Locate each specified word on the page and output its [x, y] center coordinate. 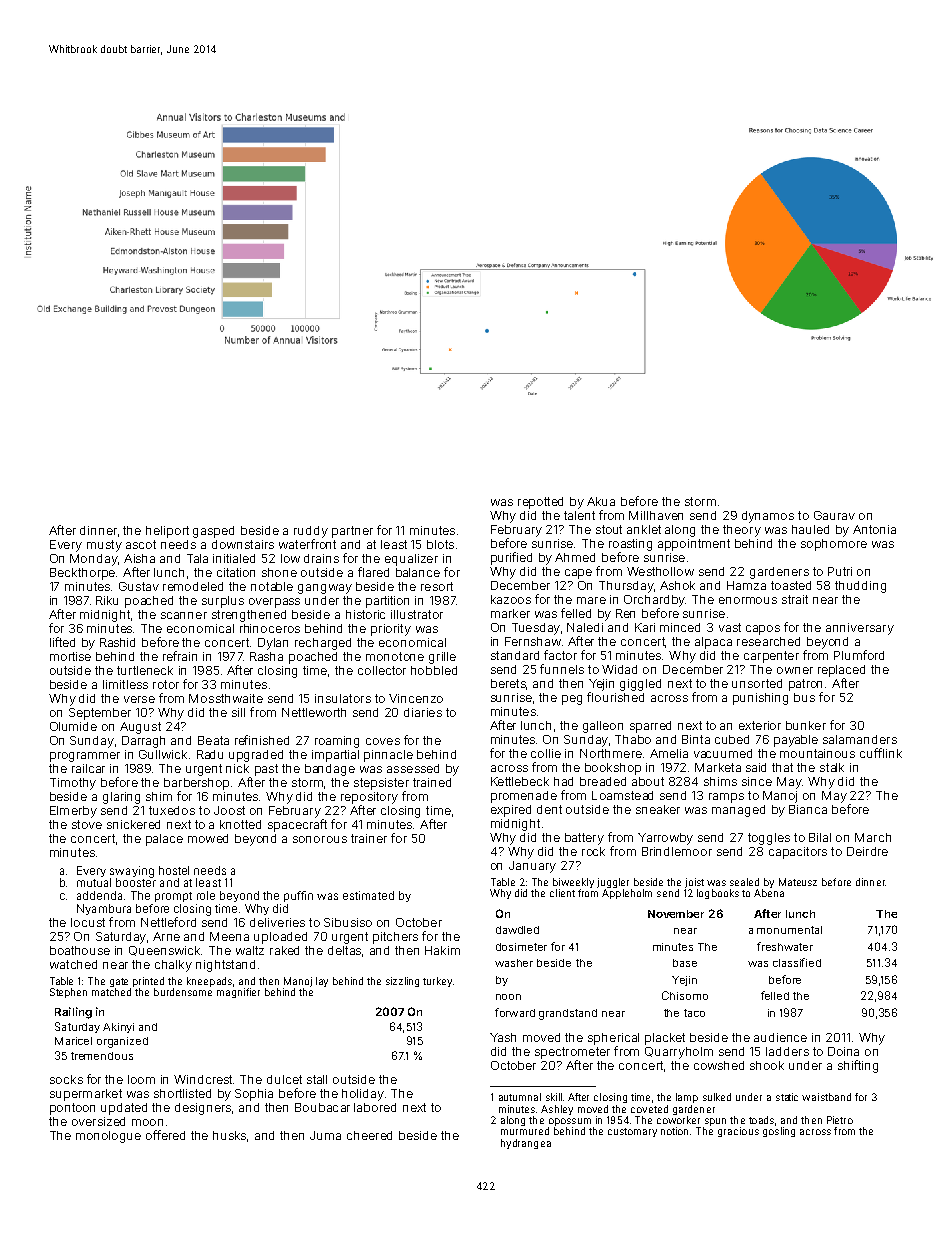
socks [66, 1079]
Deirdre [867, 851]
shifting [858, 1066]
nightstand [225, 966]
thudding [860, 587]
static [787, 1097]
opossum [570, 1122]
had [563, 781]
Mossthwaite [226, 698]
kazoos [511, 599]
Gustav [139, 586]
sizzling [402, 982]
